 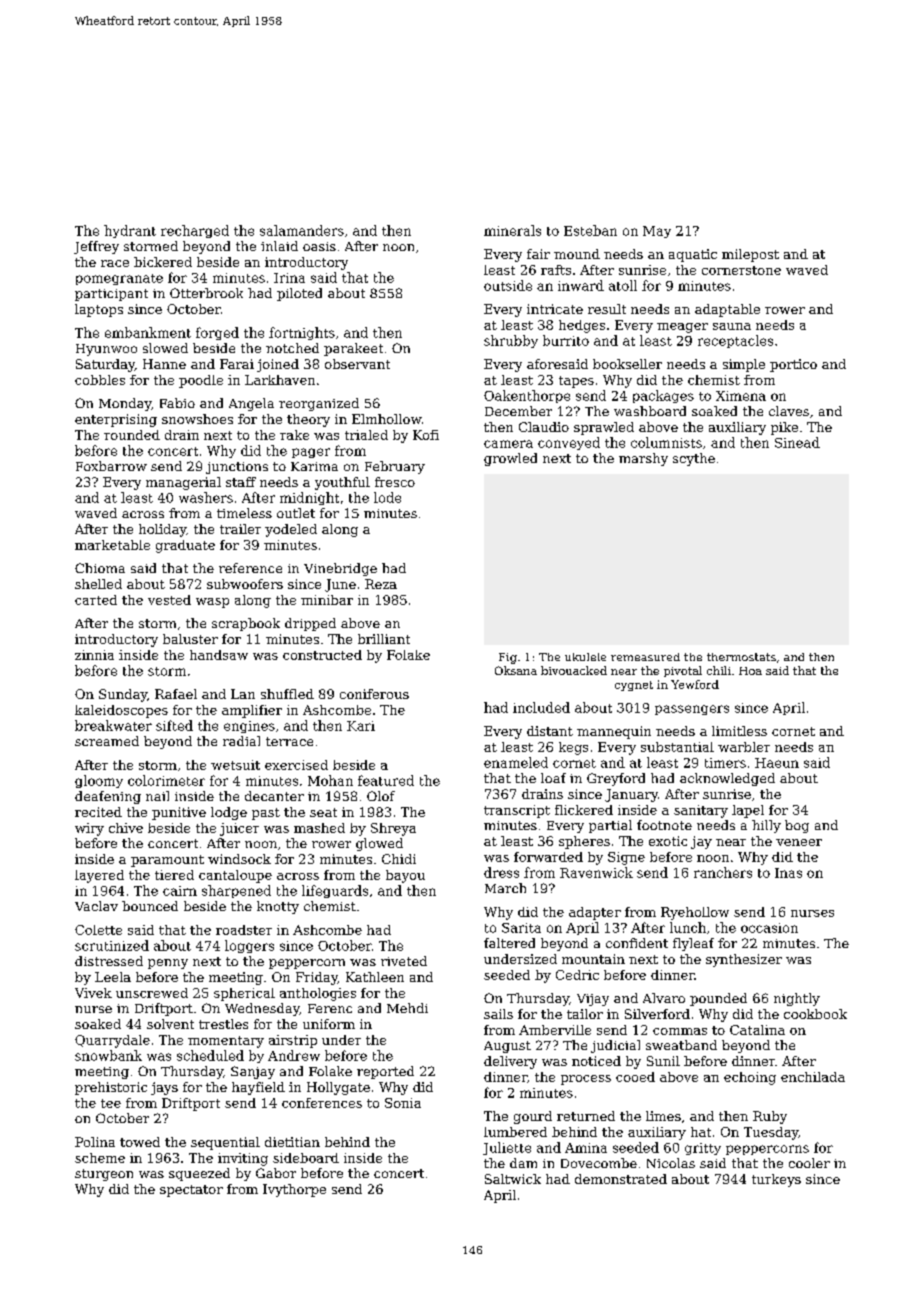 What do you see at coordinates (793, 365) in the document?
I see `portico` at bounding box center [793, 365].
